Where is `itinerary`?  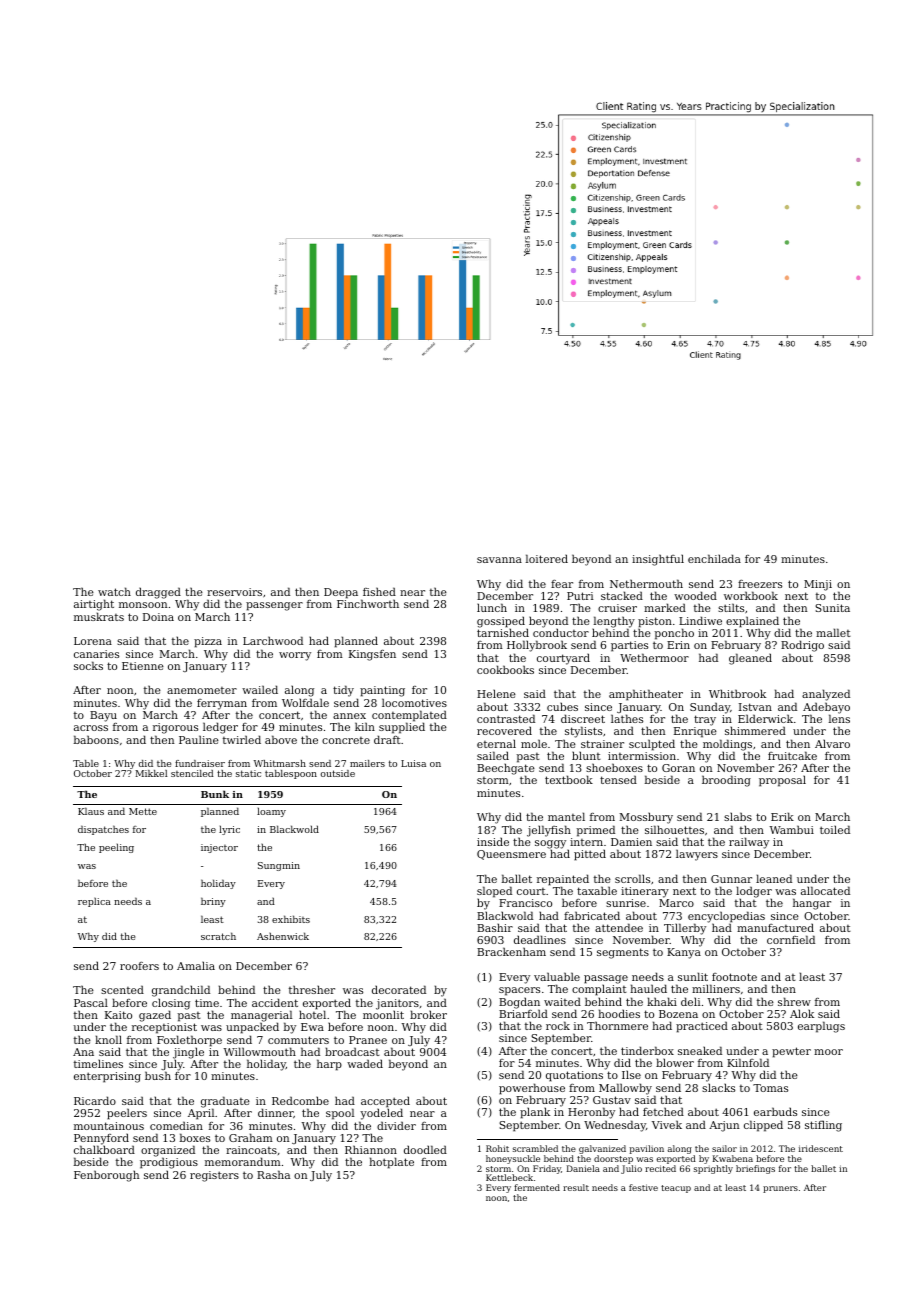 itinerary is located at coordinates (645, 892).
